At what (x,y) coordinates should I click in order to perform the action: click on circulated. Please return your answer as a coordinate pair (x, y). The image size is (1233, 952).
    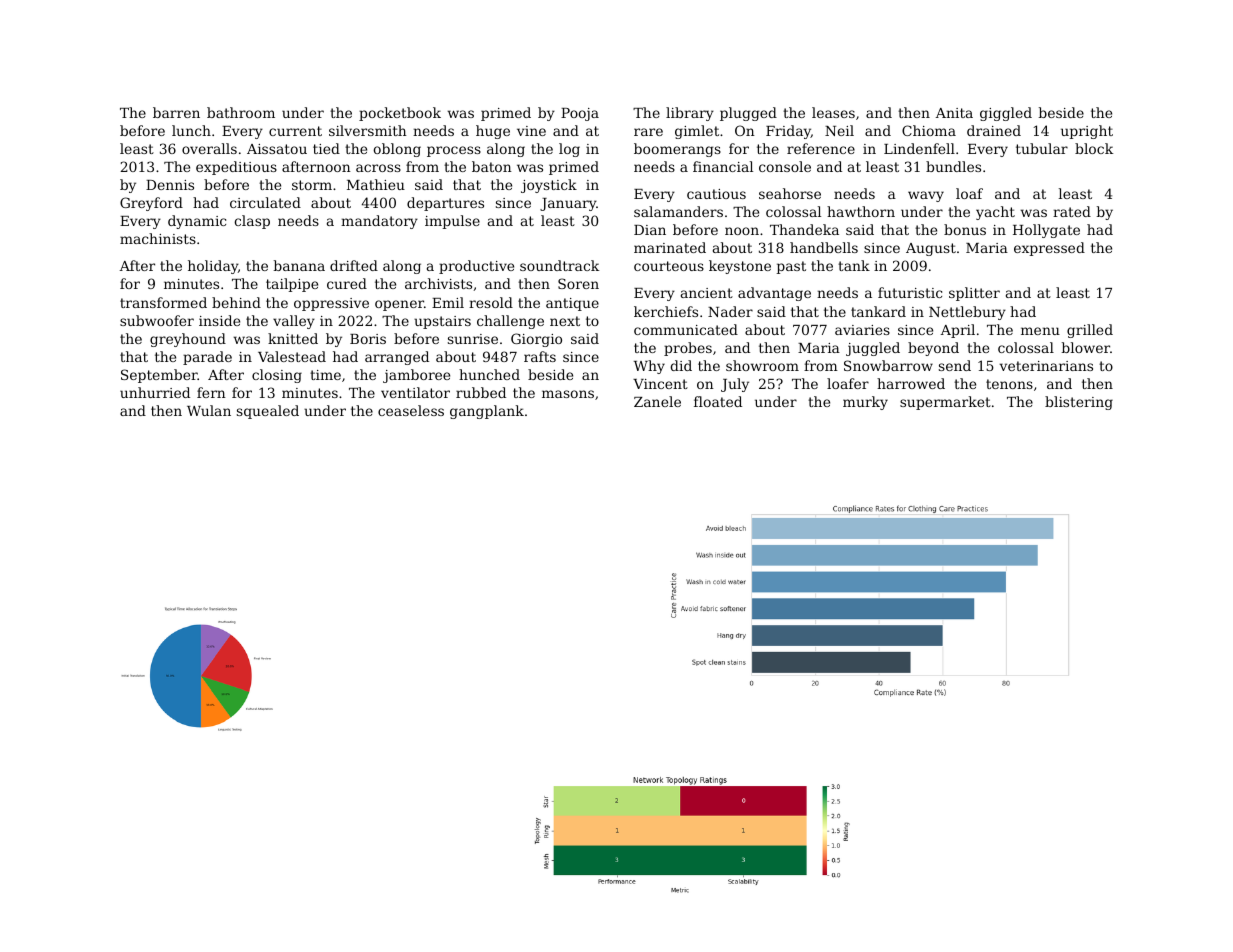
    Looking at the image, I should click on (265, 202).
